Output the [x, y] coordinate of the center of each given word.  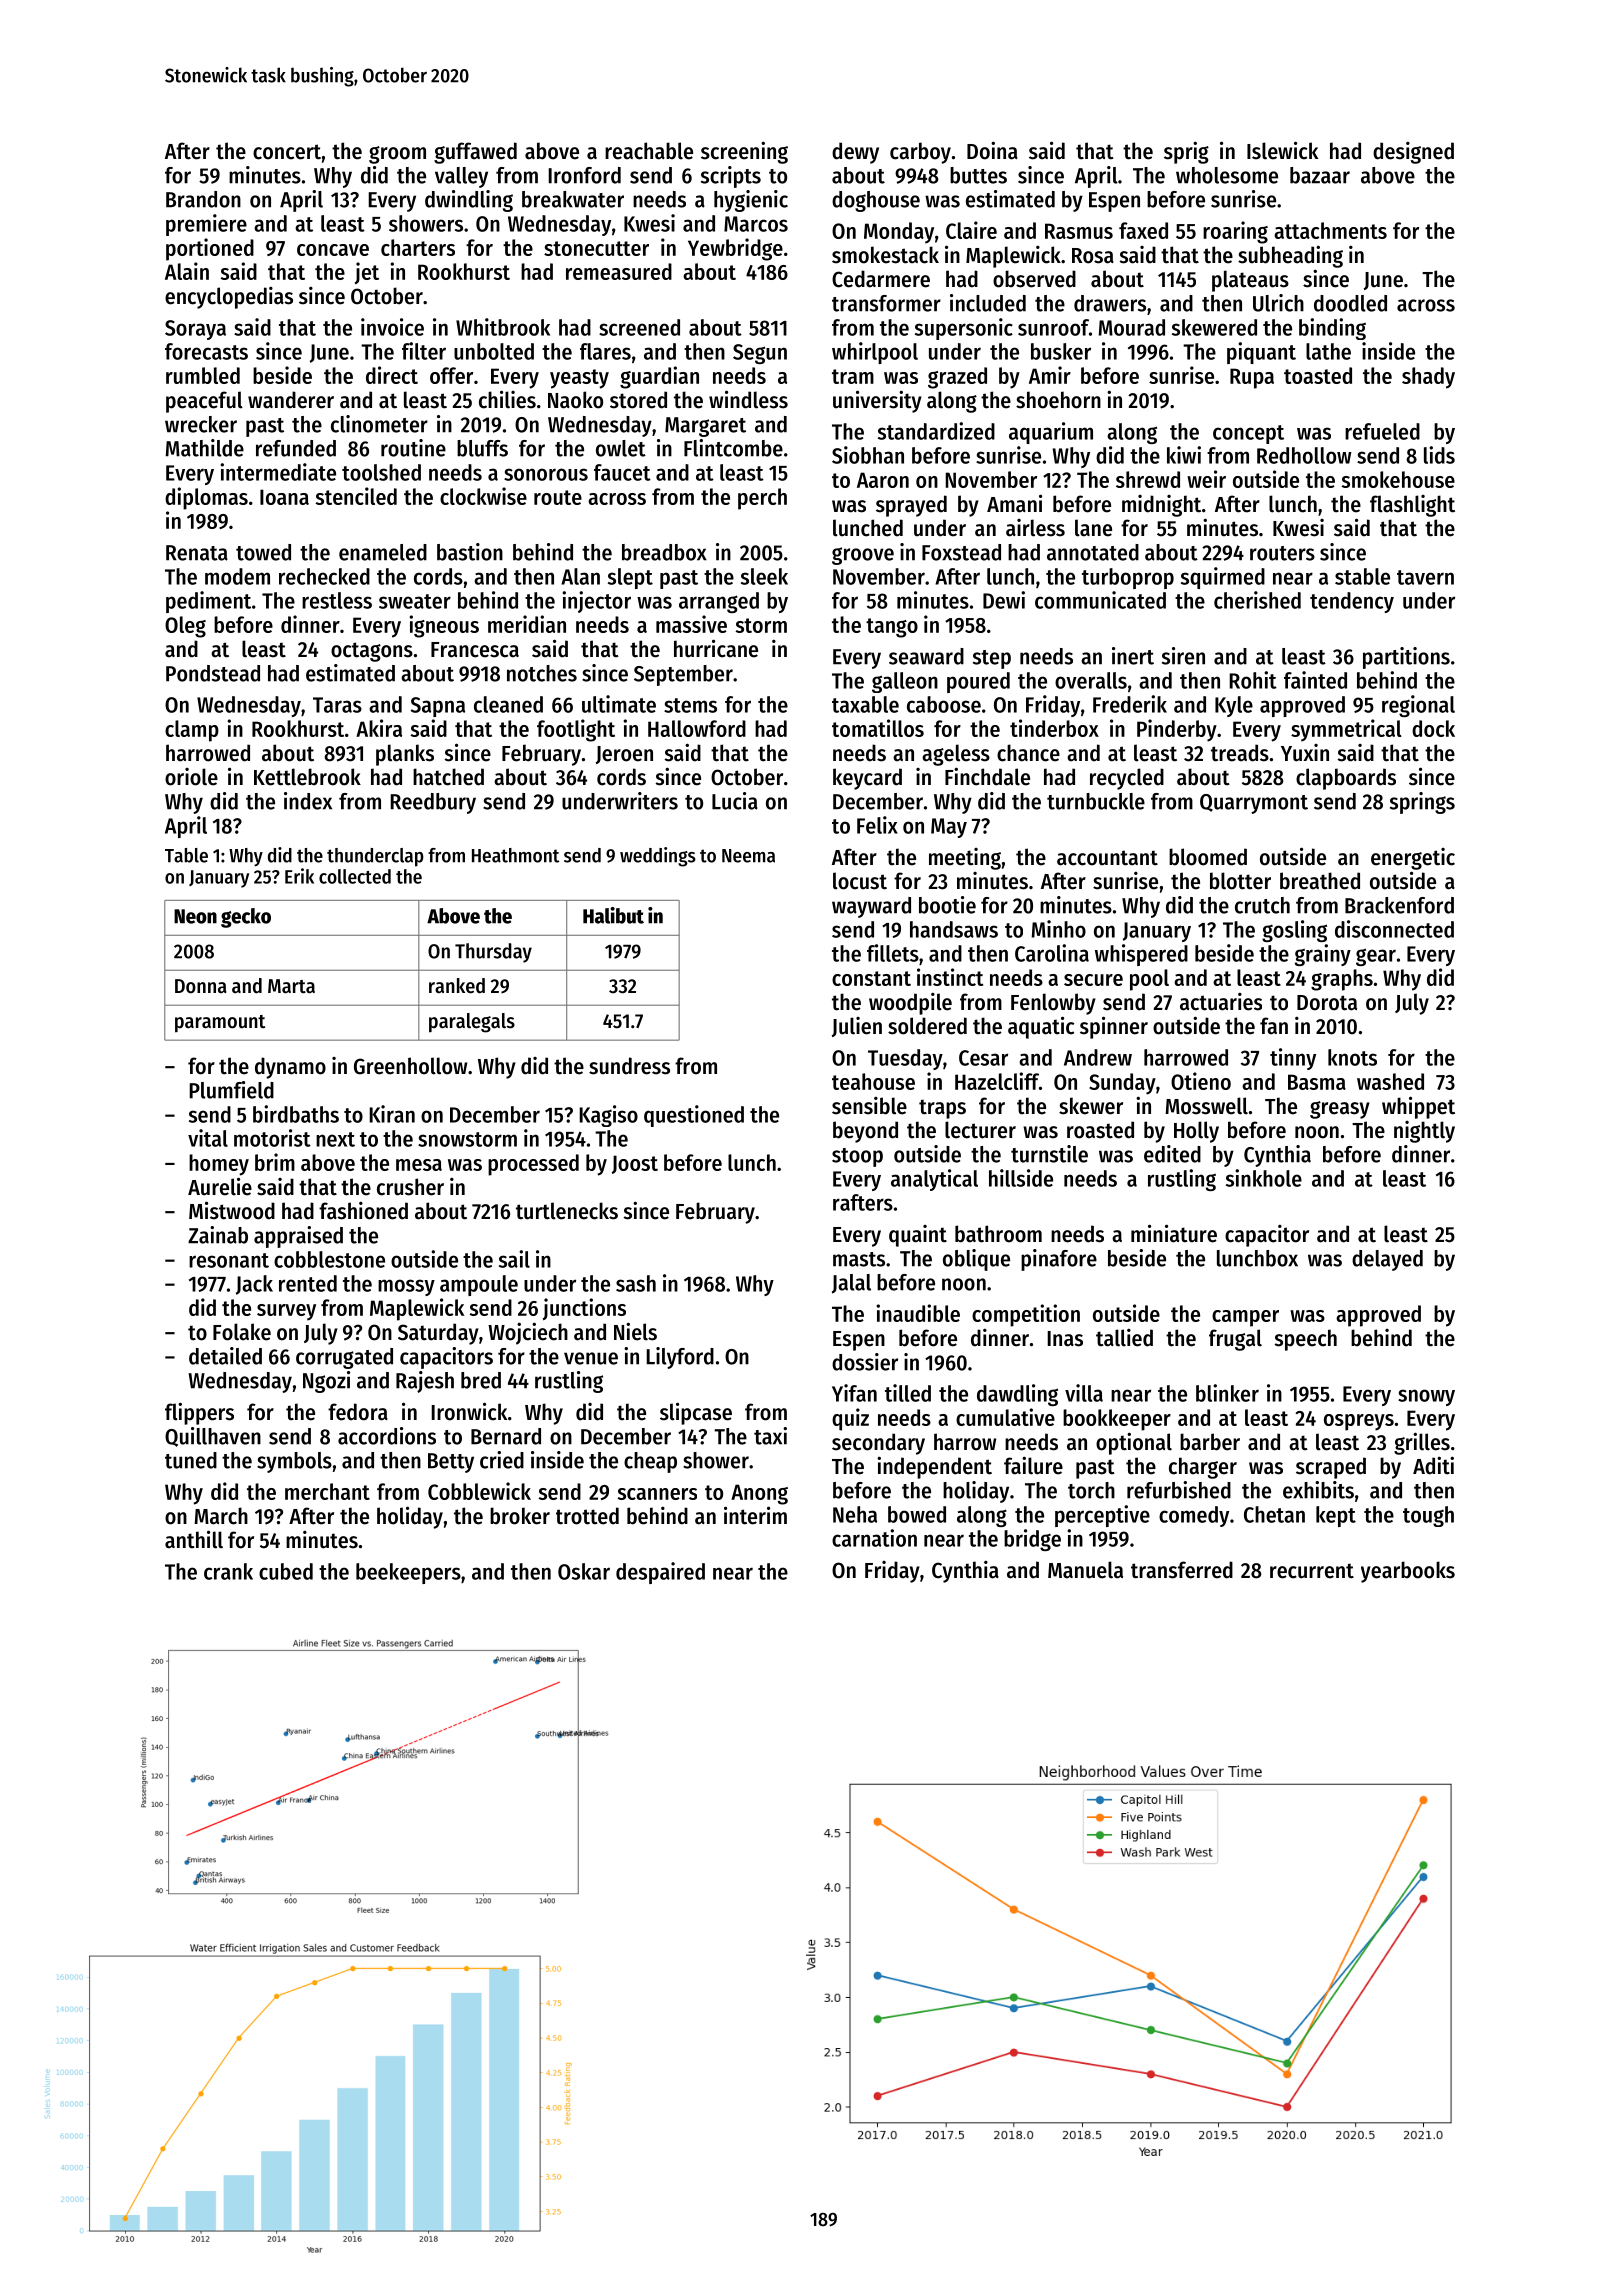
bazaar [1320, 175]
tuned [191, 1460]
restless [337, 600]
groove [863, 556]
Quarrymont [1254, 804]
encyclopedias [229, 298]
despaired [660, 1573]
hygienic [751, 201]
